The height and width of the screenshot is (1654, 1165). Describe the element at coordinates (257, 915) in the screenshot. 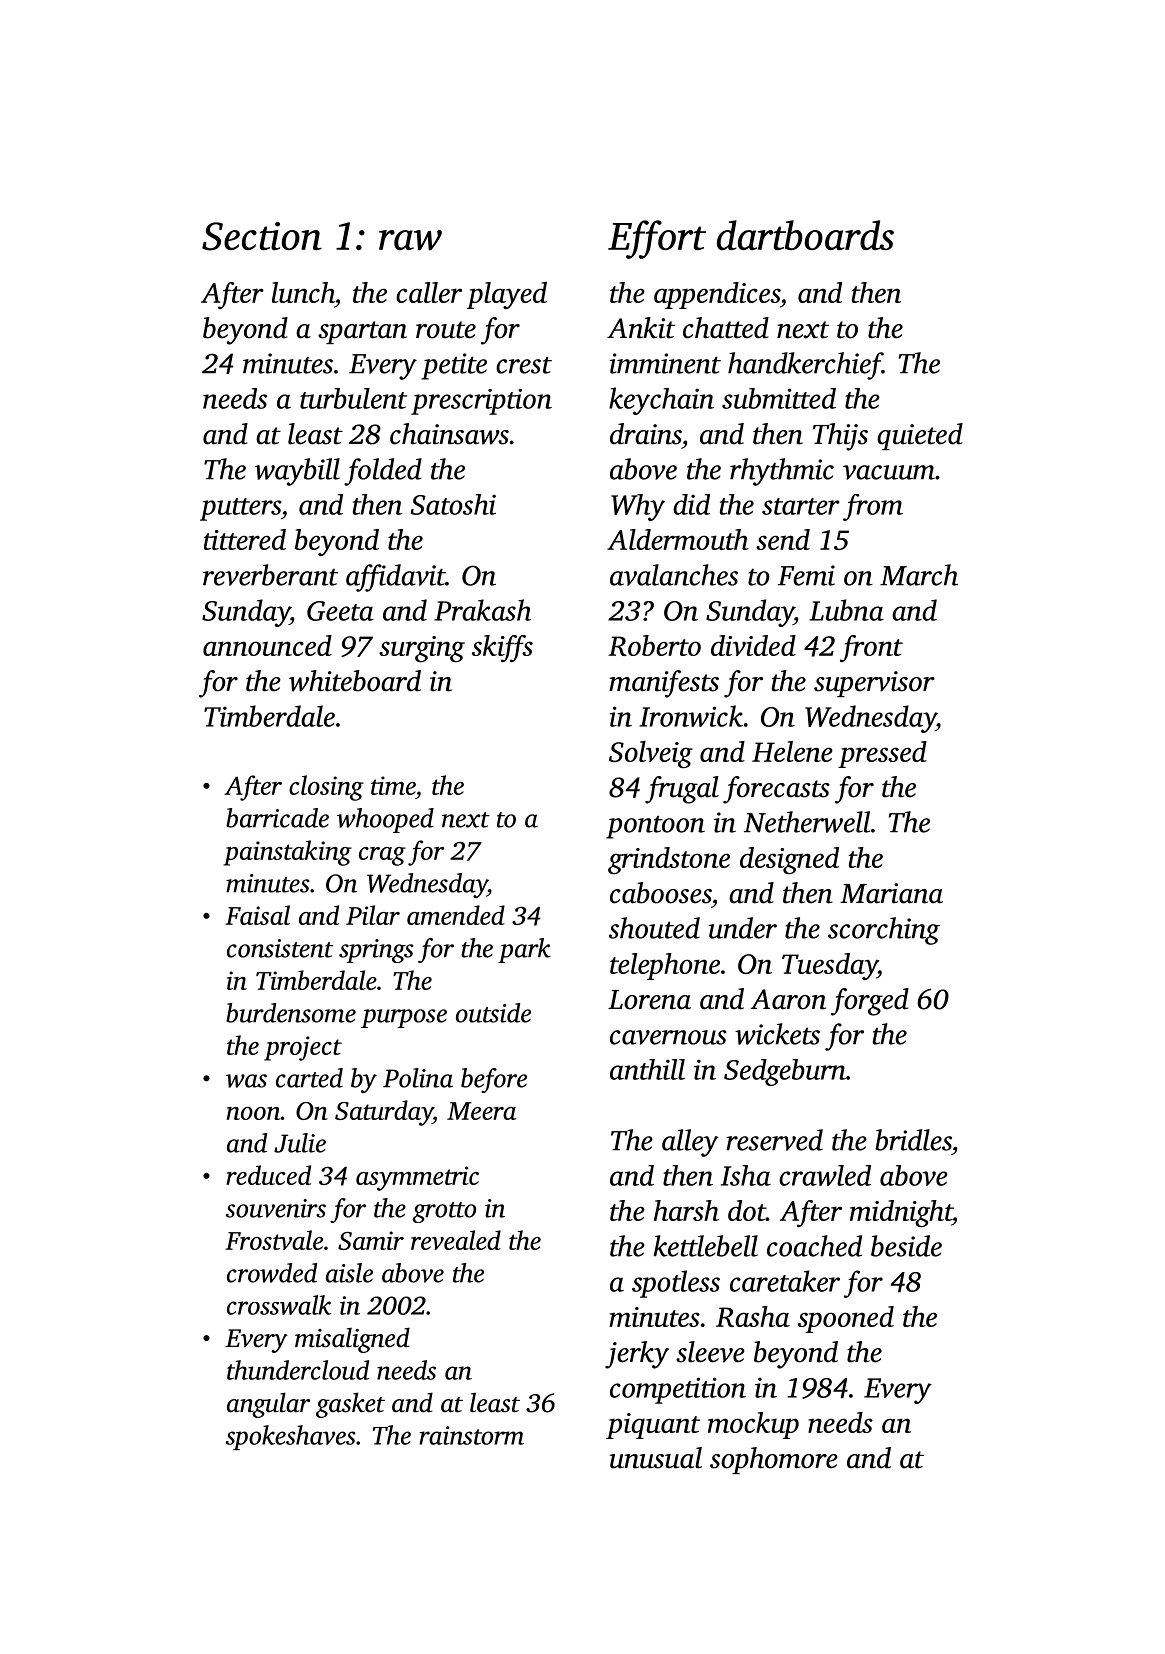

I see `Faisal` at that location.
